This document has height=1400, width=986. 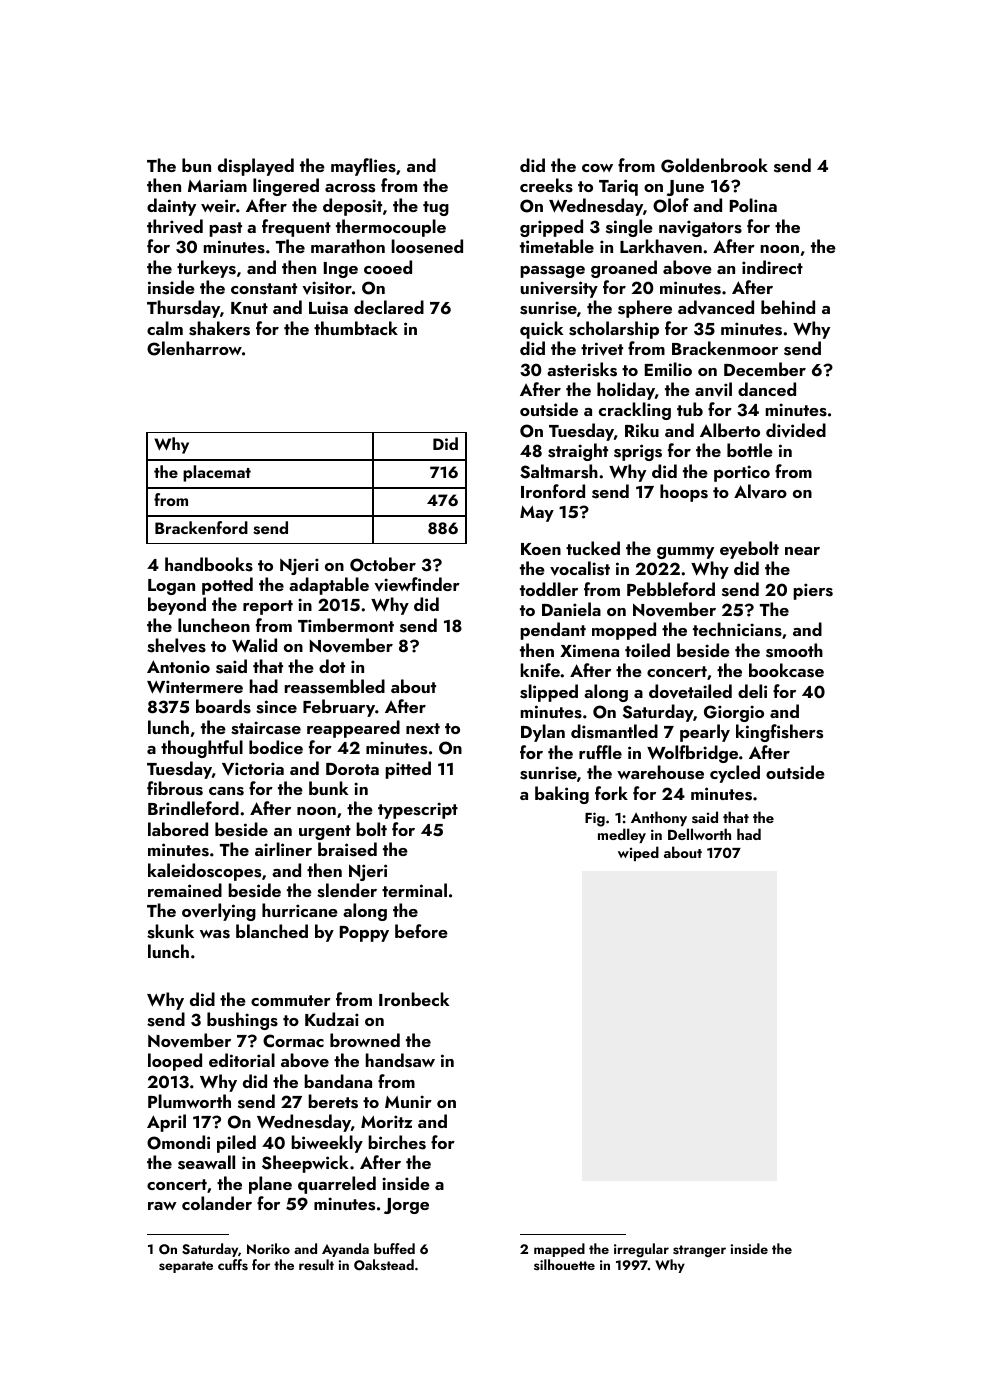 I want to click on displayed, so click(x=256, y=167).
